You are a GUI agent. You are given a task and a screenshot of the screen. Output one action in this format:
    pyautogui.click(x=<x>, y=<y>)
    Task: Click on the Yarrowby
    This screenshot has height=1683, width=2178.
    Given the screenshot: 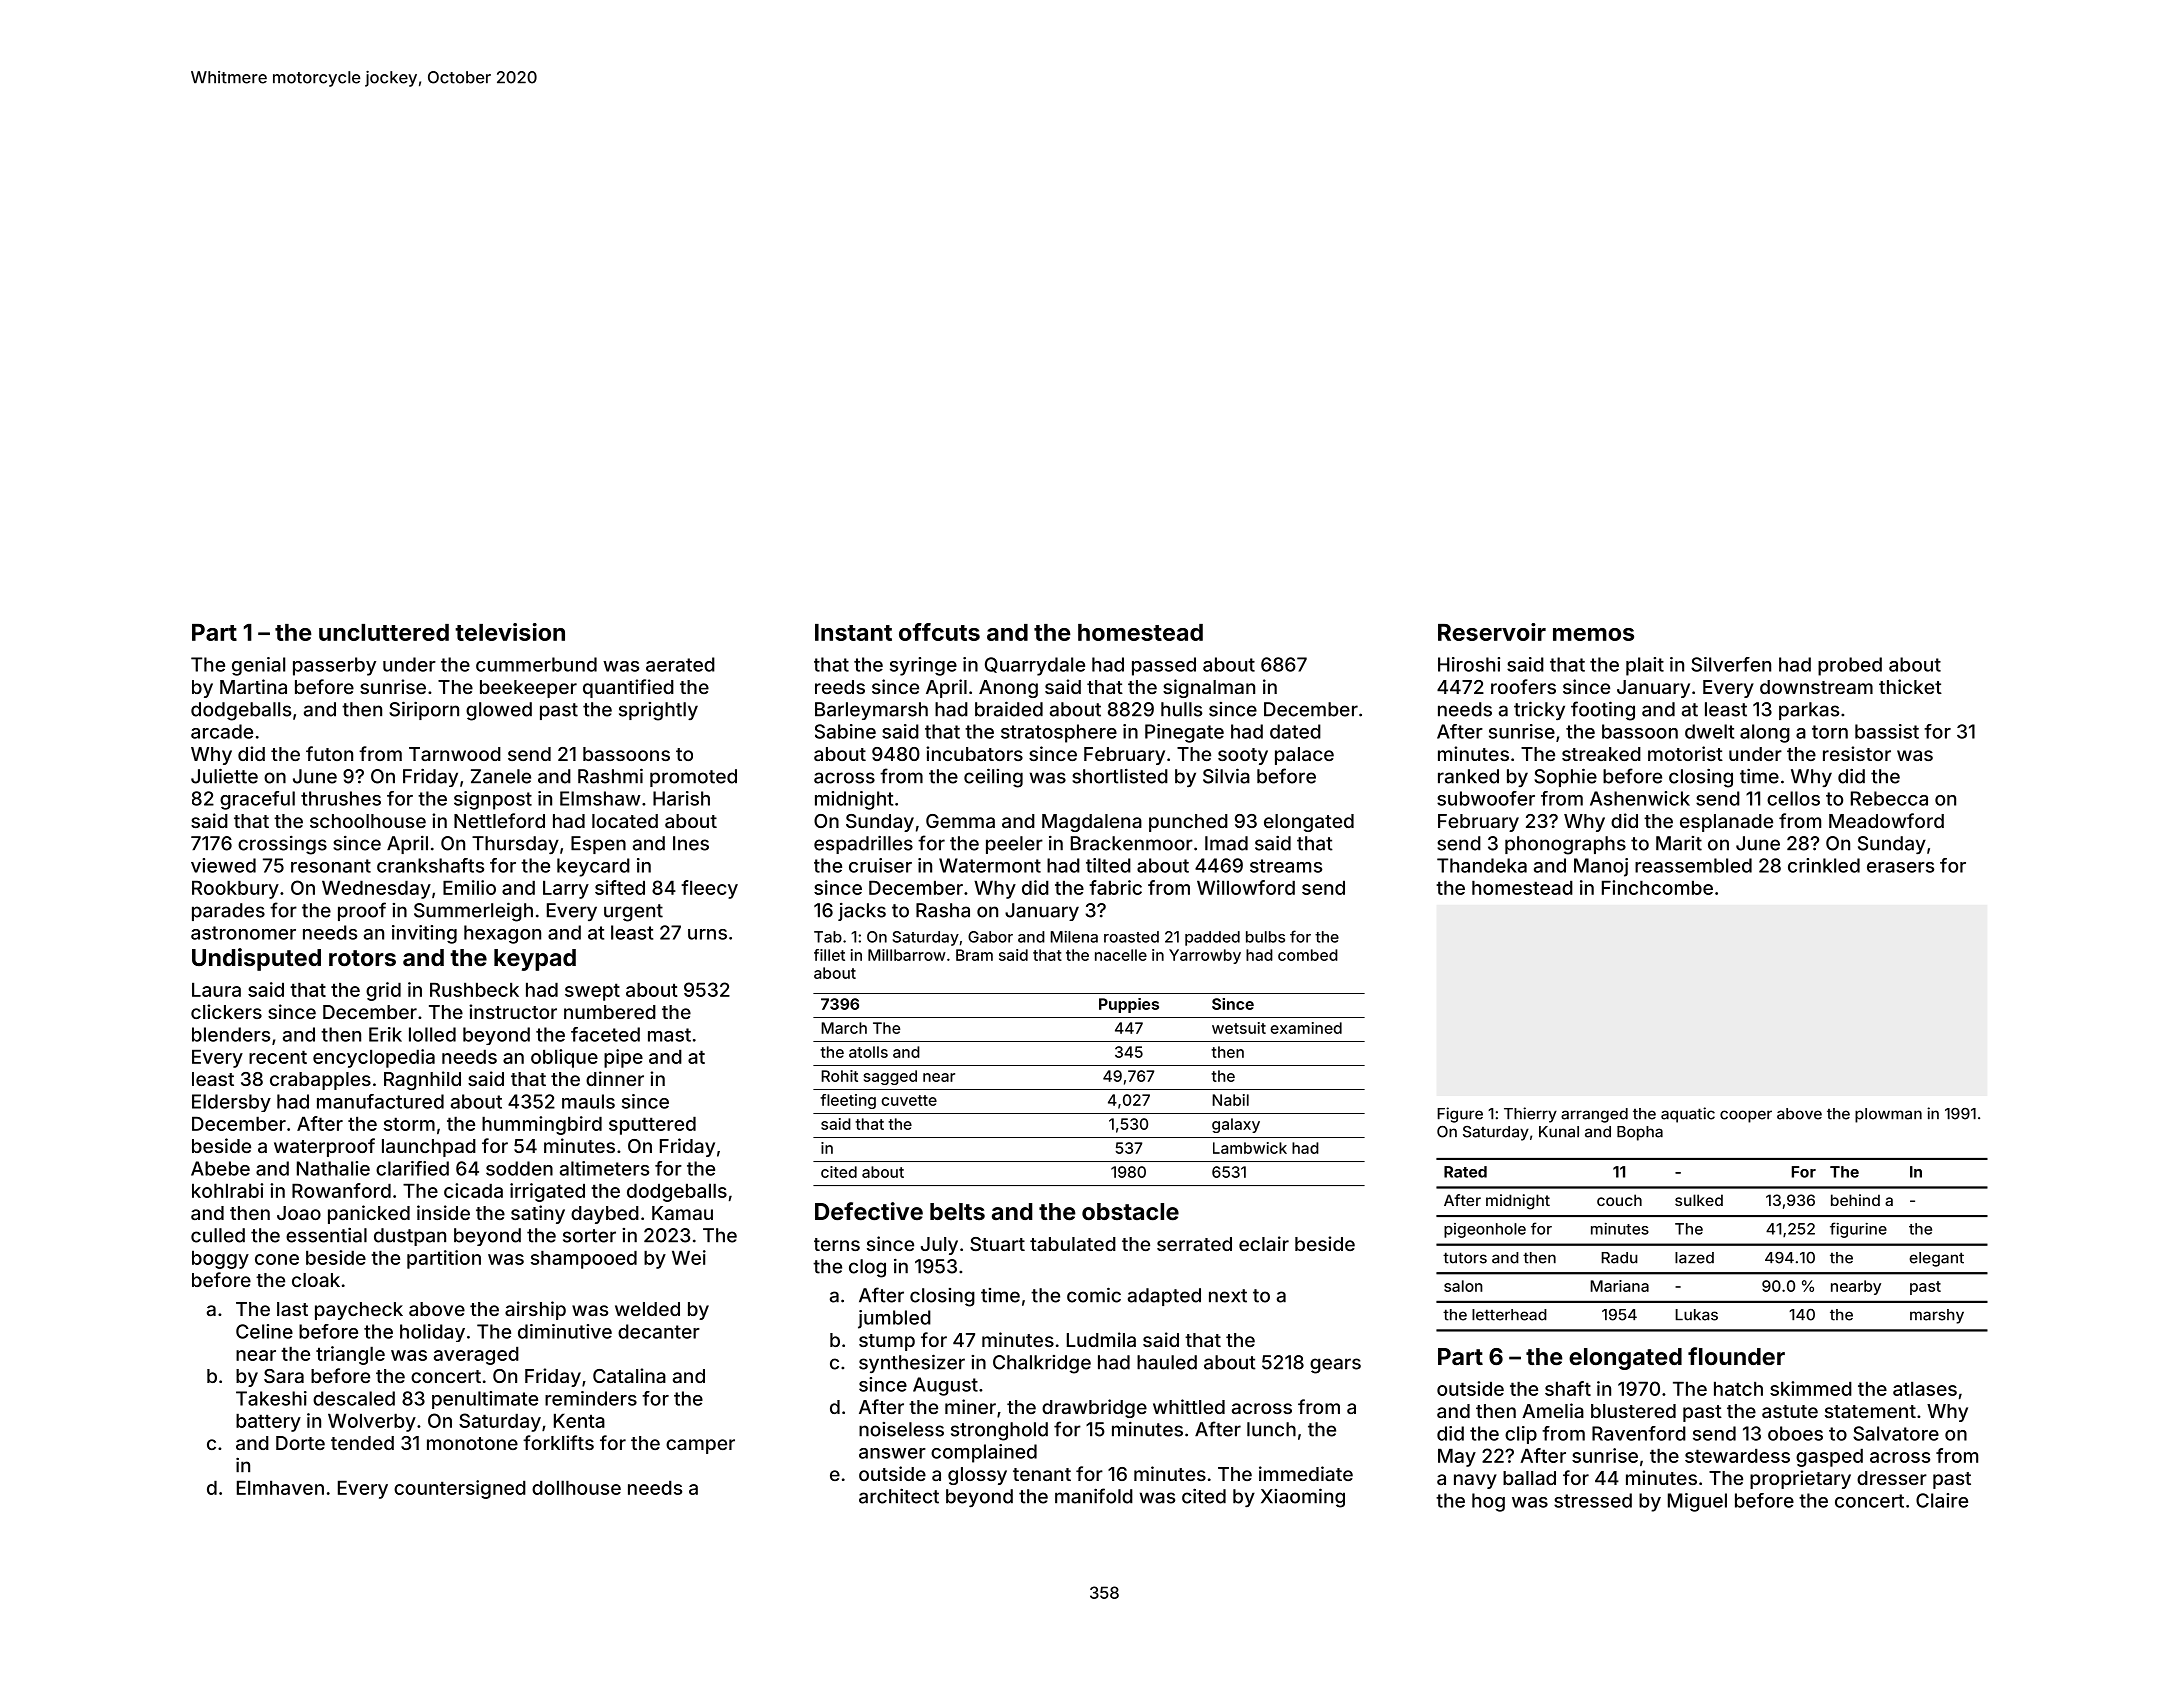 What is the action you would take?
    pyautogui.click(x=1205, y=956)
